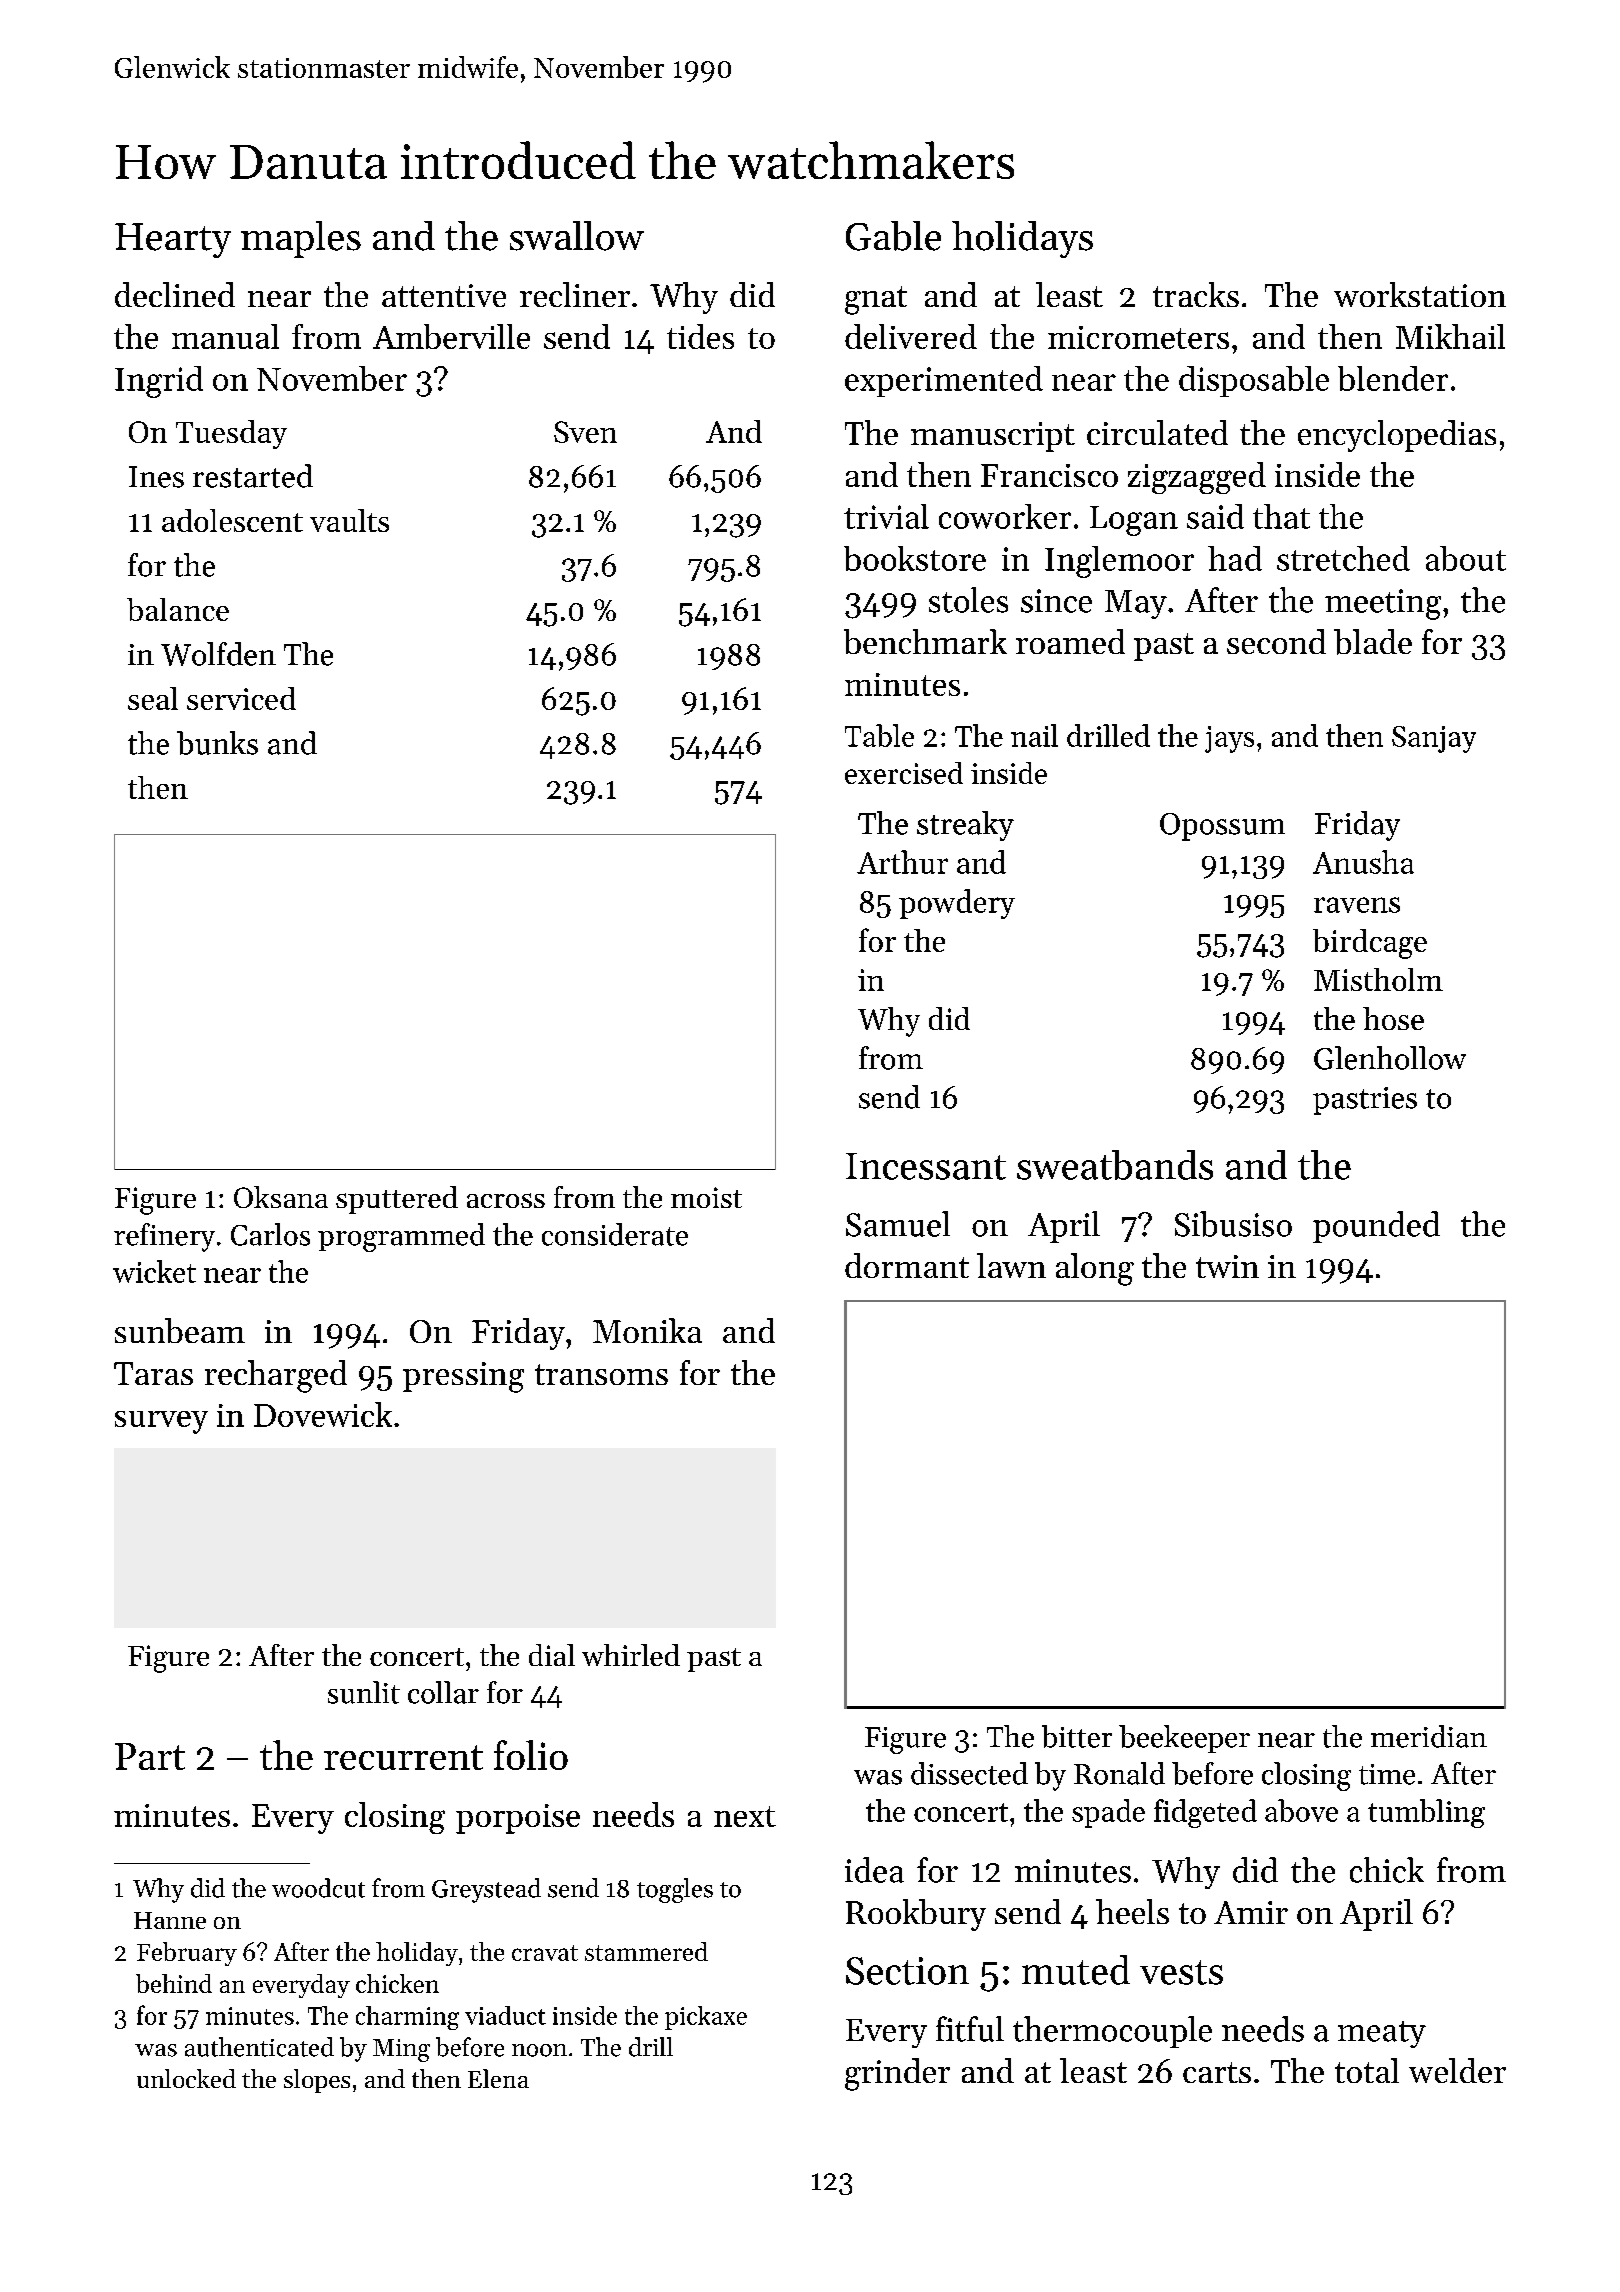 The height and width of the screenshot is (2292, 1620). What do you see at coordinates (323, 1414) in the screenshot?
I see `Dovewick` at bounding box center [323, 1414].
